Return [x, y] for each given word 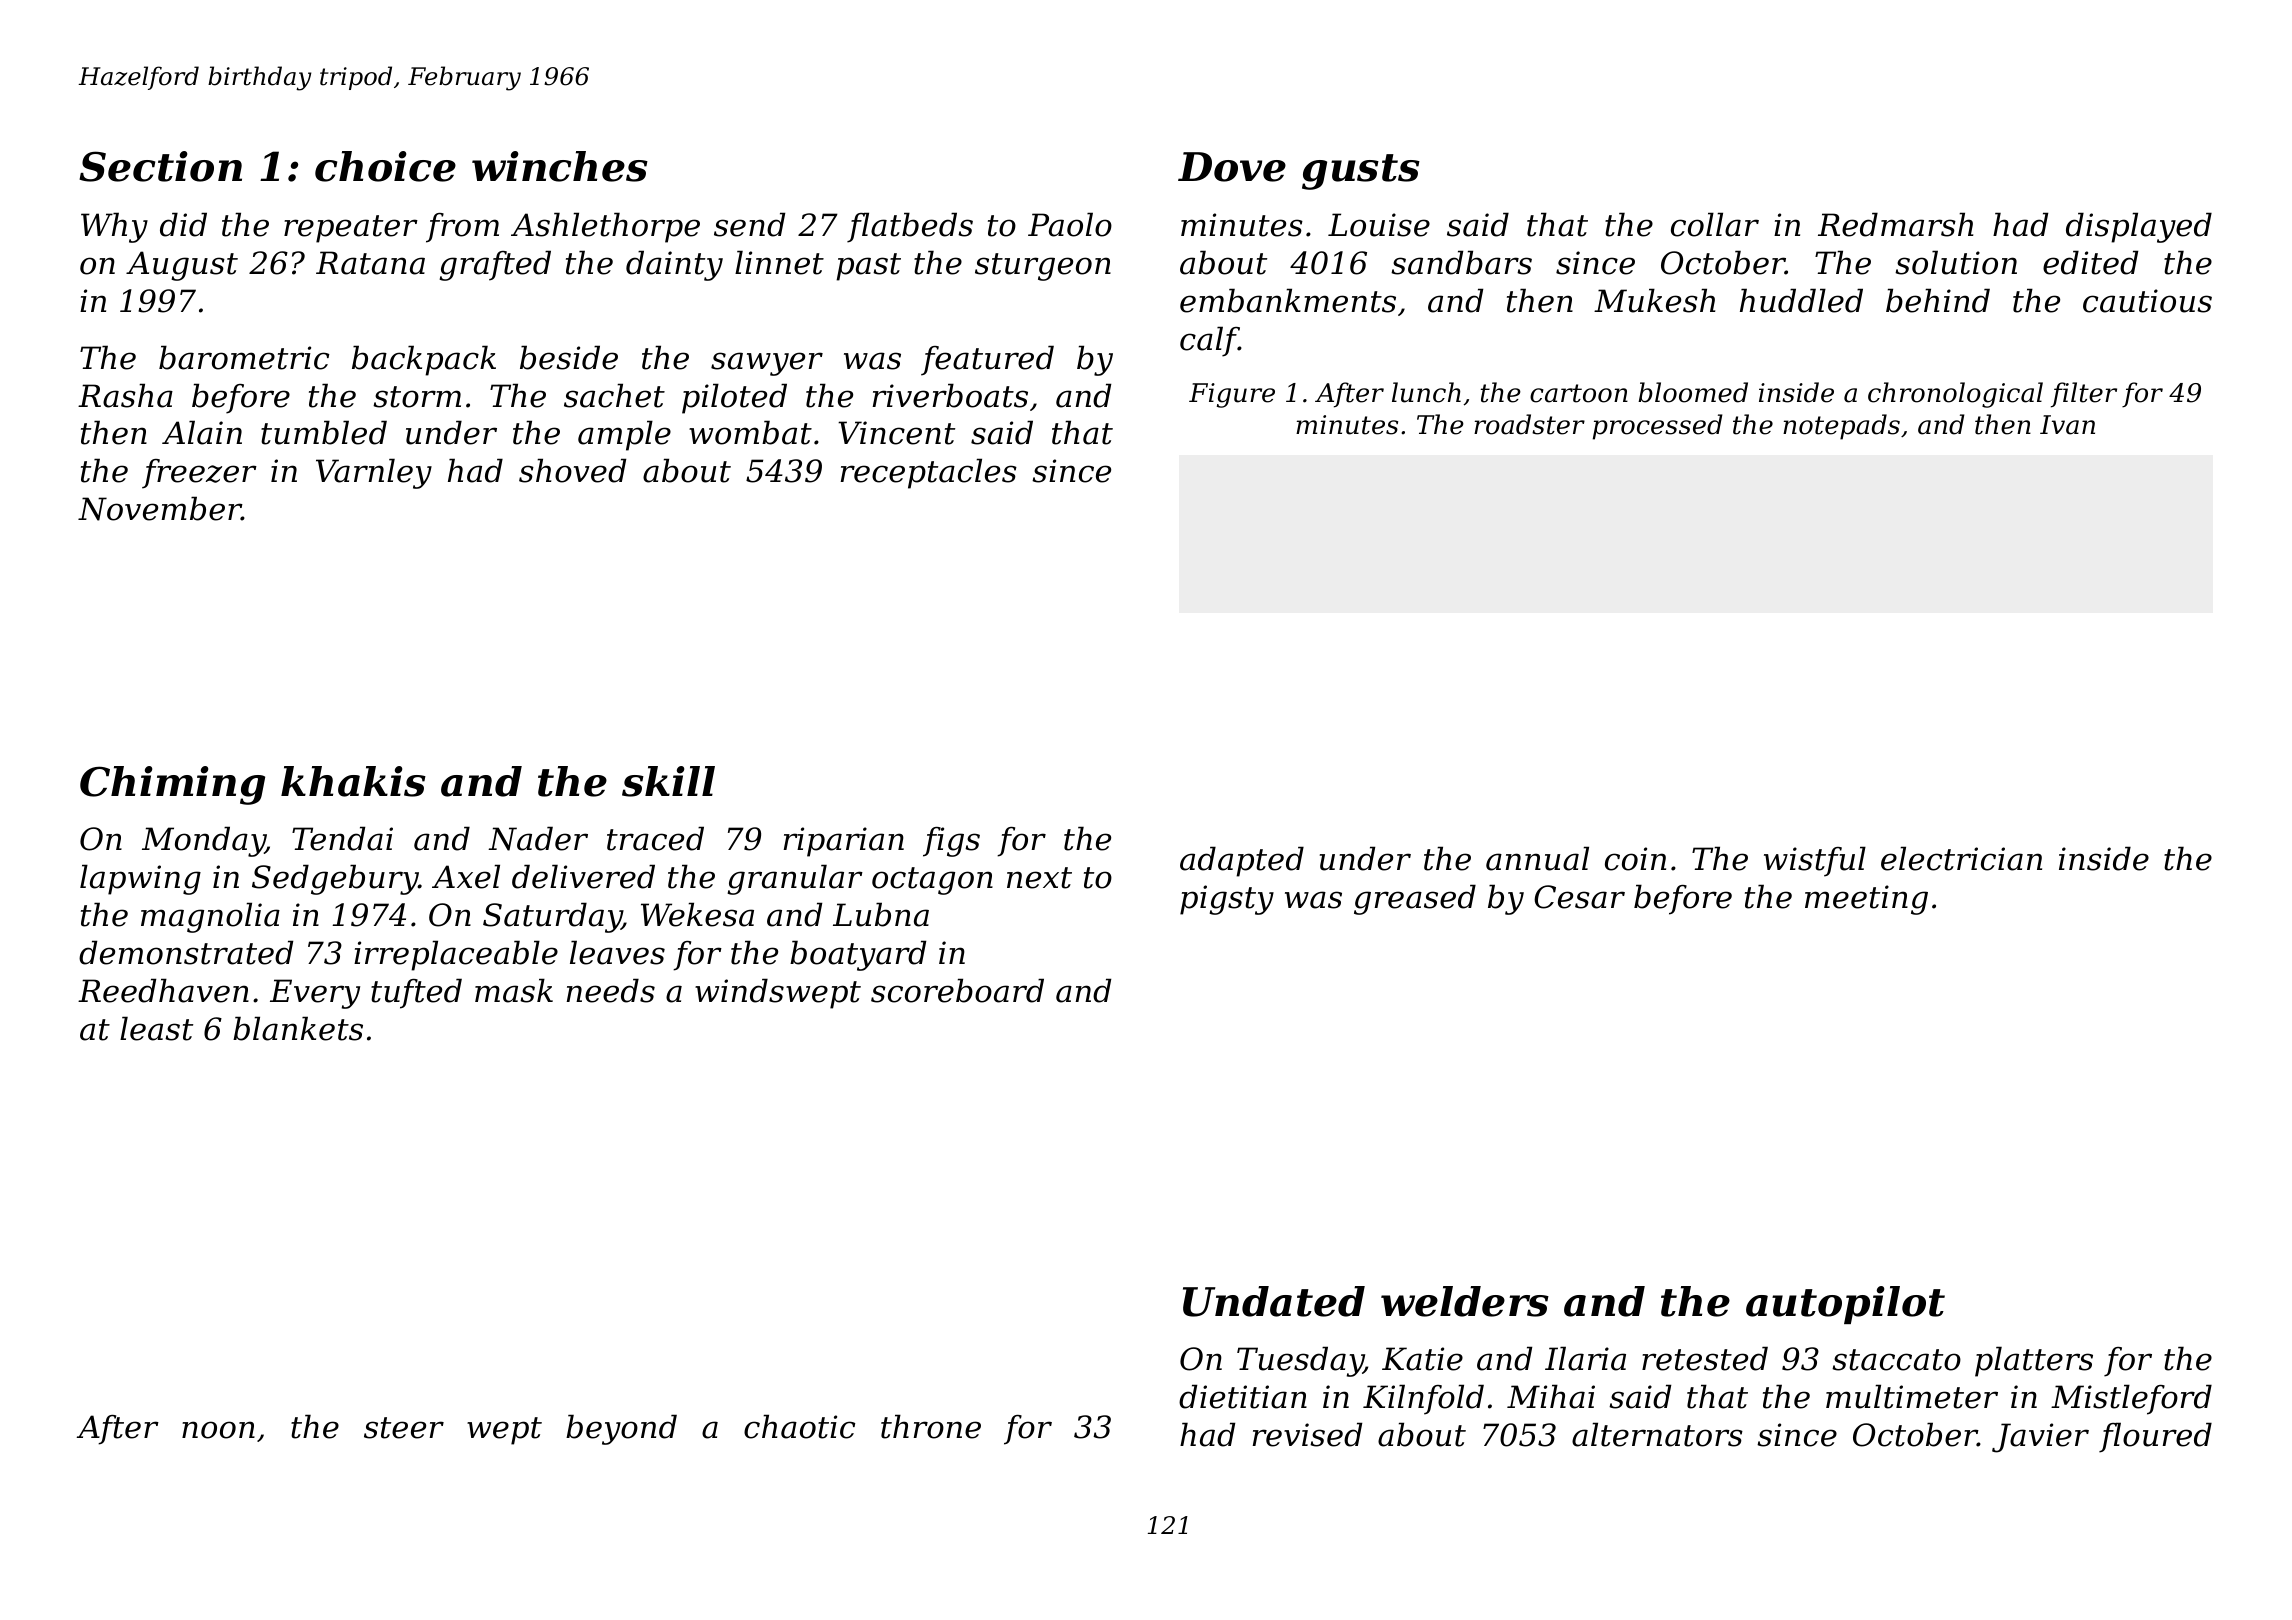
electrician [1961, 858]
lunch [1426, 392]
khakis [353, 781]
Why [114, 227]
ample [624, 435]
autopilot [1845, 1305]
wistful [1815, 861]
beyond [621, 1429]
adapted [1242, 861]
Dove [1232, 167]
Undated [1274, 1301]
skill [668, 781]
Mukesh [1654, 300]
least [156, 1028]
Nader [538, 838]
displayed [2139, 227]
